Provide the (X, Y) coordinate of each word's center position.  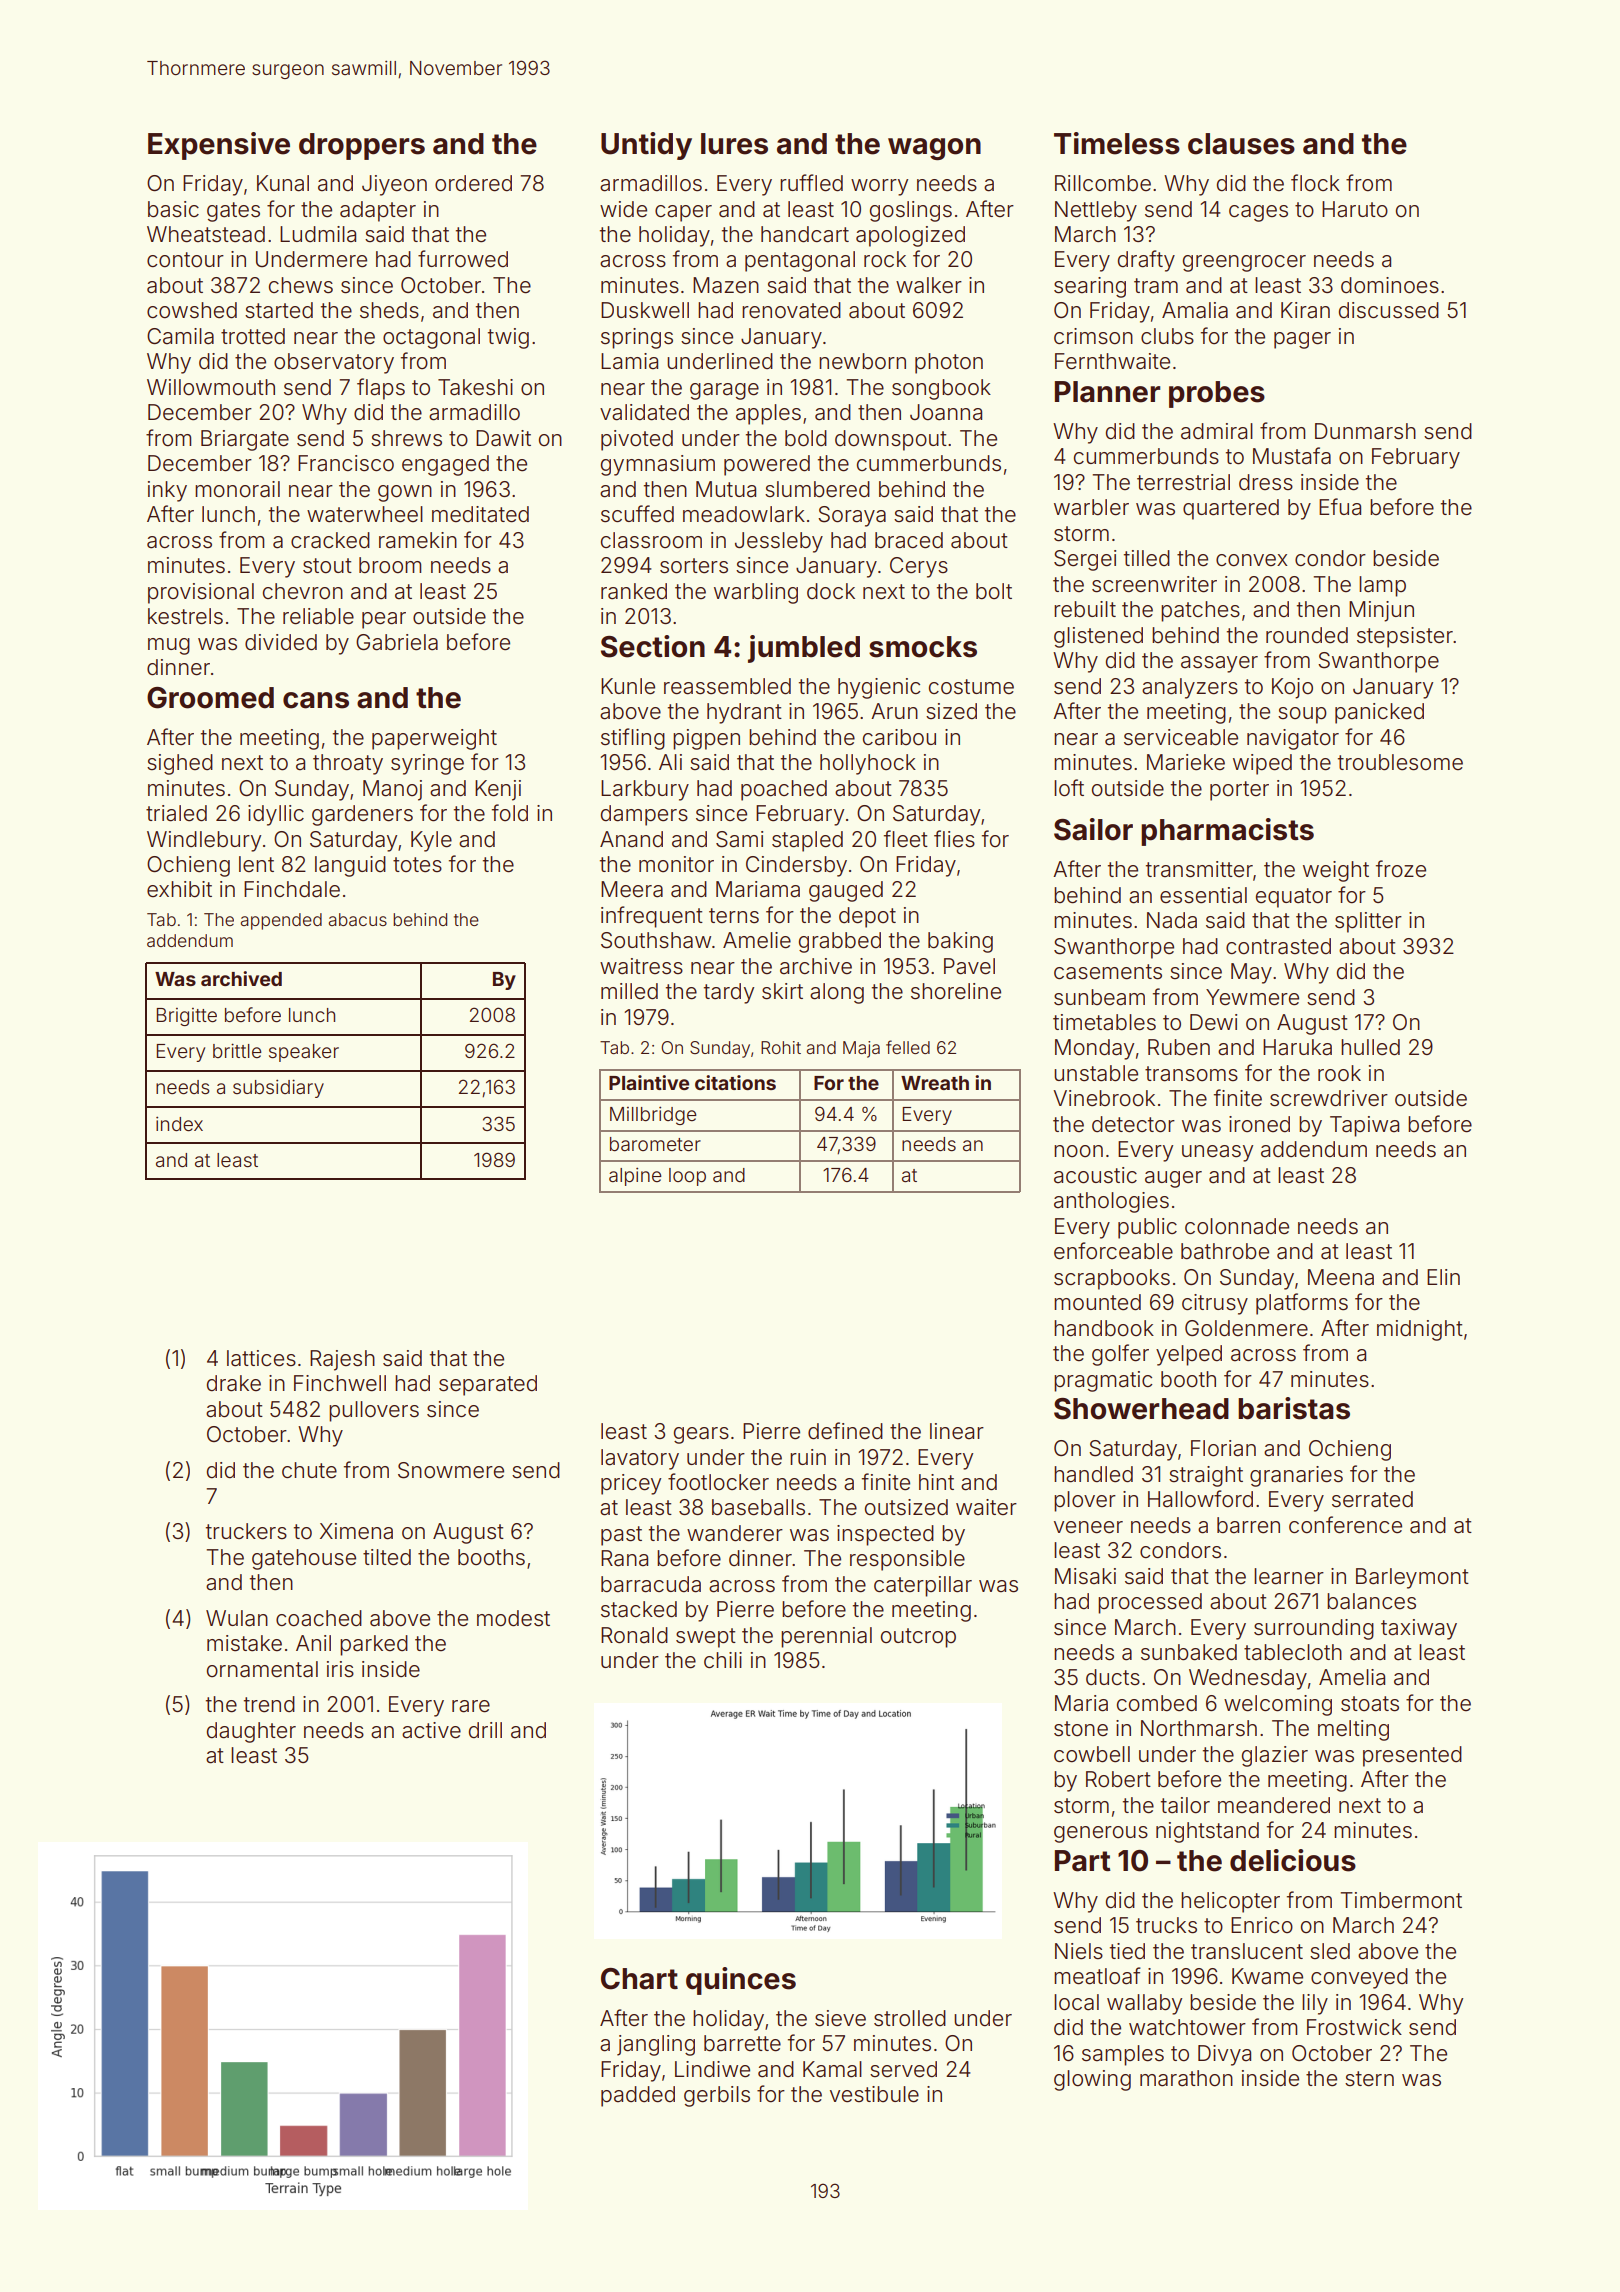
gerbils (717, 2096)
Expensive (219, 146)
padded (638, 2096)
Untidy (646, 146)
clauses (1241, 144)
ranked (634, 591)
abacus (357, 919)
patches (1200, 611)
